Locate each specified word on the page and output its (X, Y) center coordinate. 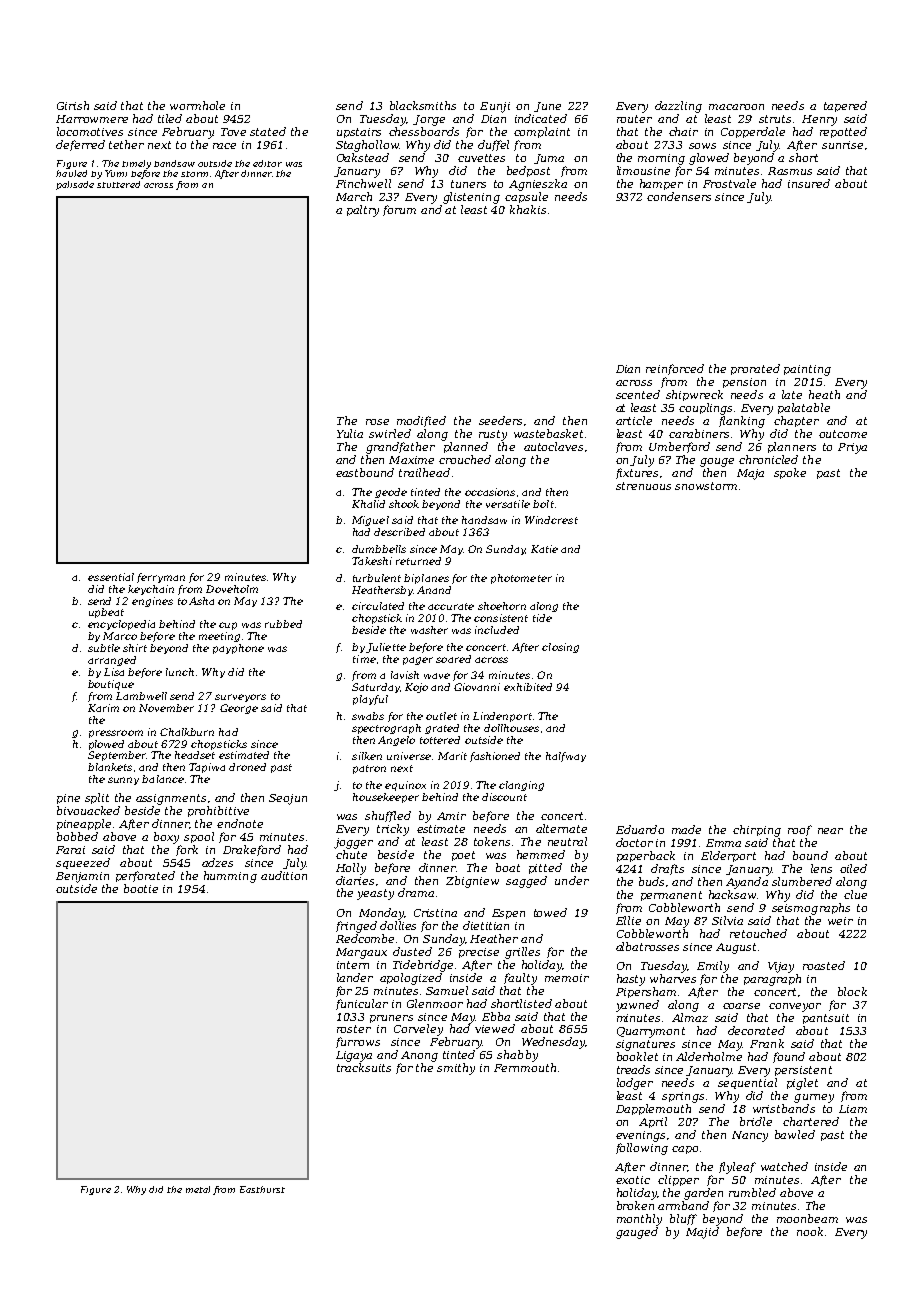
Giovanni (477, 687)
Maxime (411, 460)
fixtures (637, 473)
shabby (517, 1056)
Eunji (495, 107)
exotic (633, 1180)
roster (354, 1029)
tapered (845, 106)
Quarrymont (651, 1032)
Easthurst (262, 1189)
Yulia (350, 433)
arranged (112, 661)
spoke (790, 473)
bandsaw (174, 163)
